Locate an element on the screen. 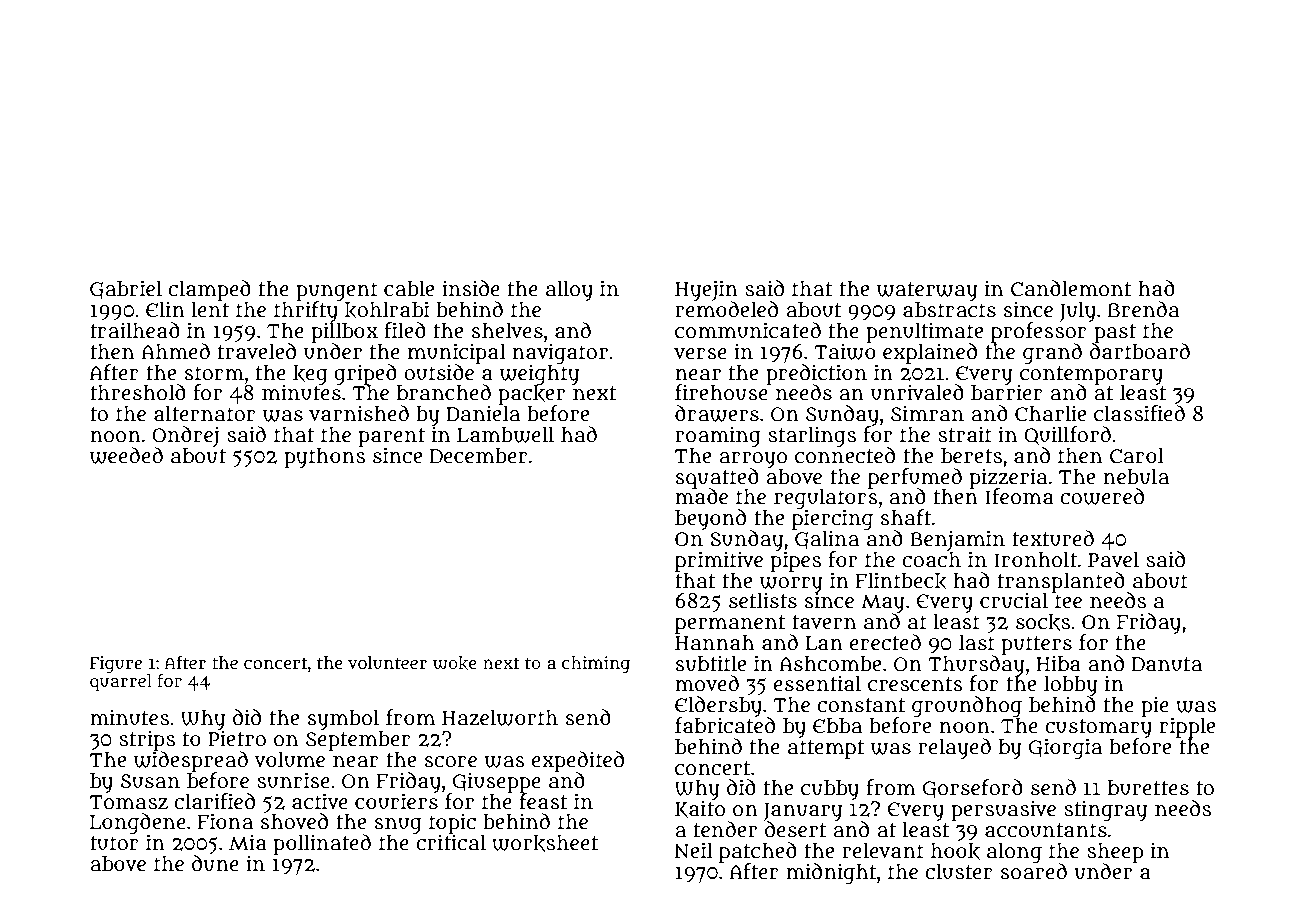 This screenshot has width=1308, height=924. penultimate is located at coordinates (924, 332).
